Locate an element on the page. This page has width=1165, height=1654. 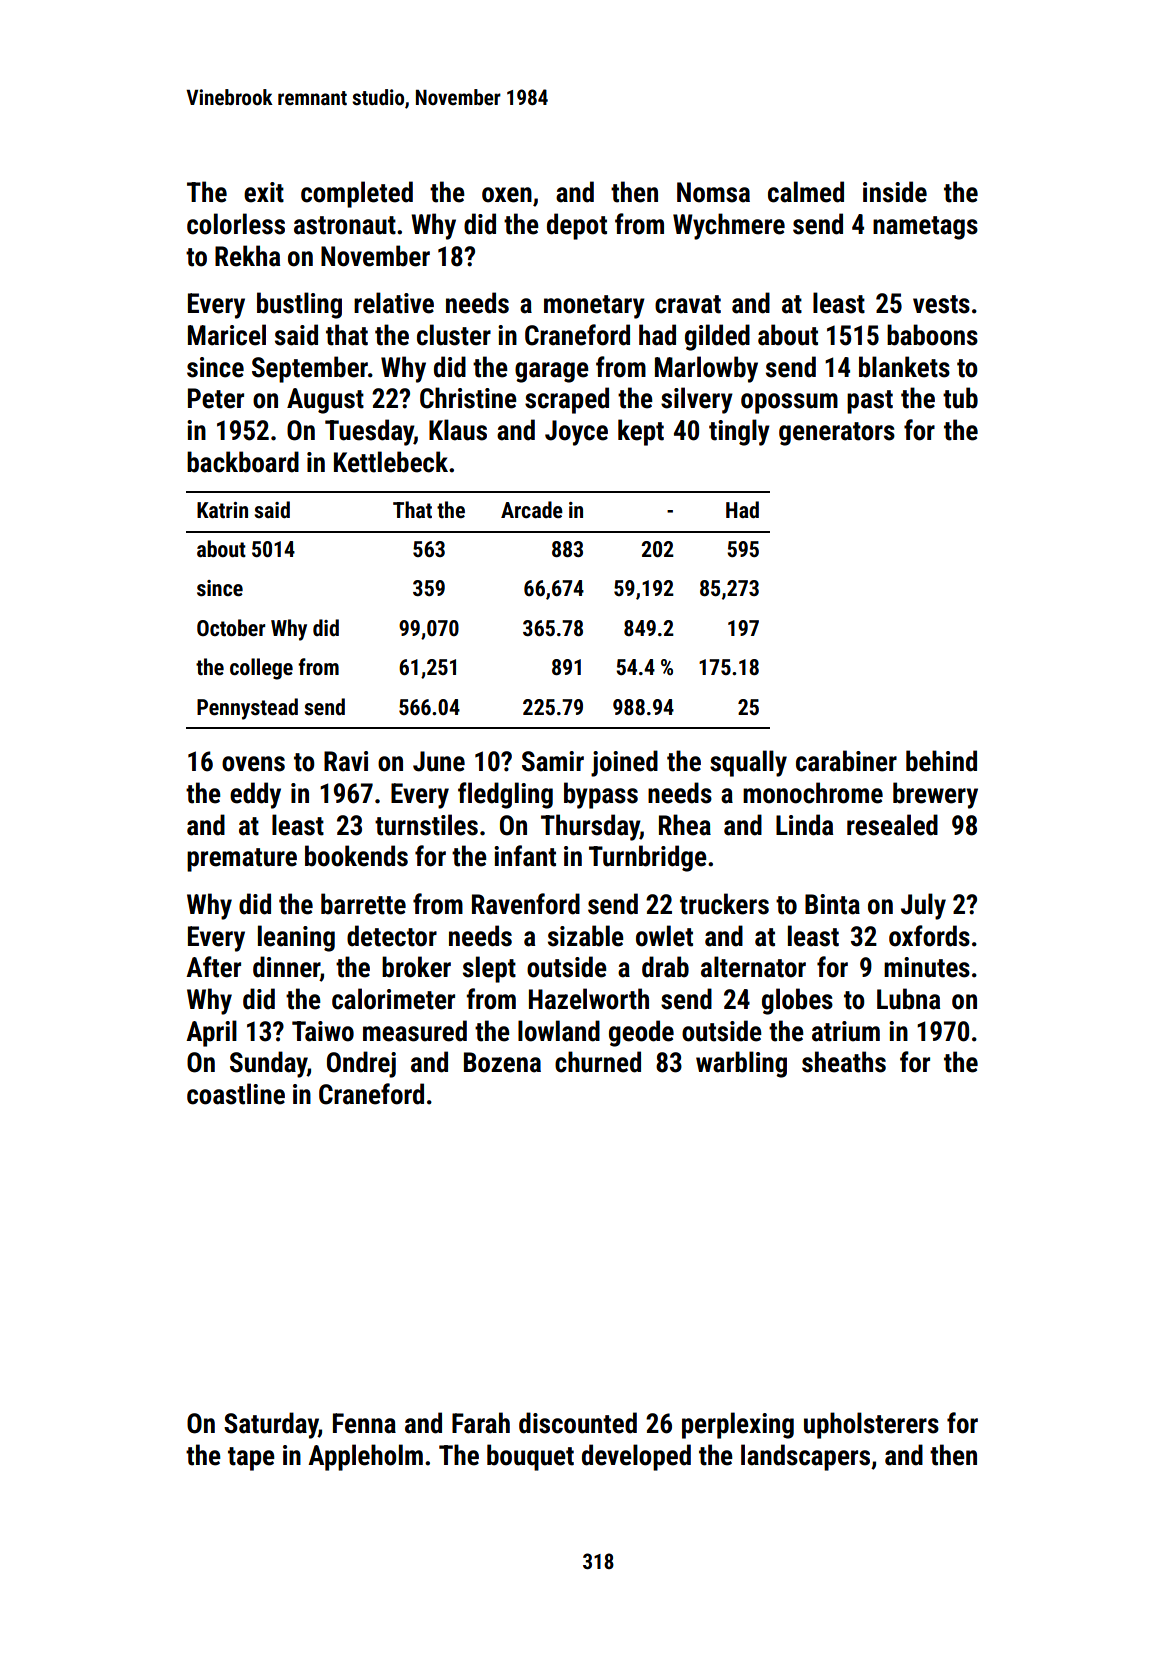
dinner is located at coordinates (286, 967).
